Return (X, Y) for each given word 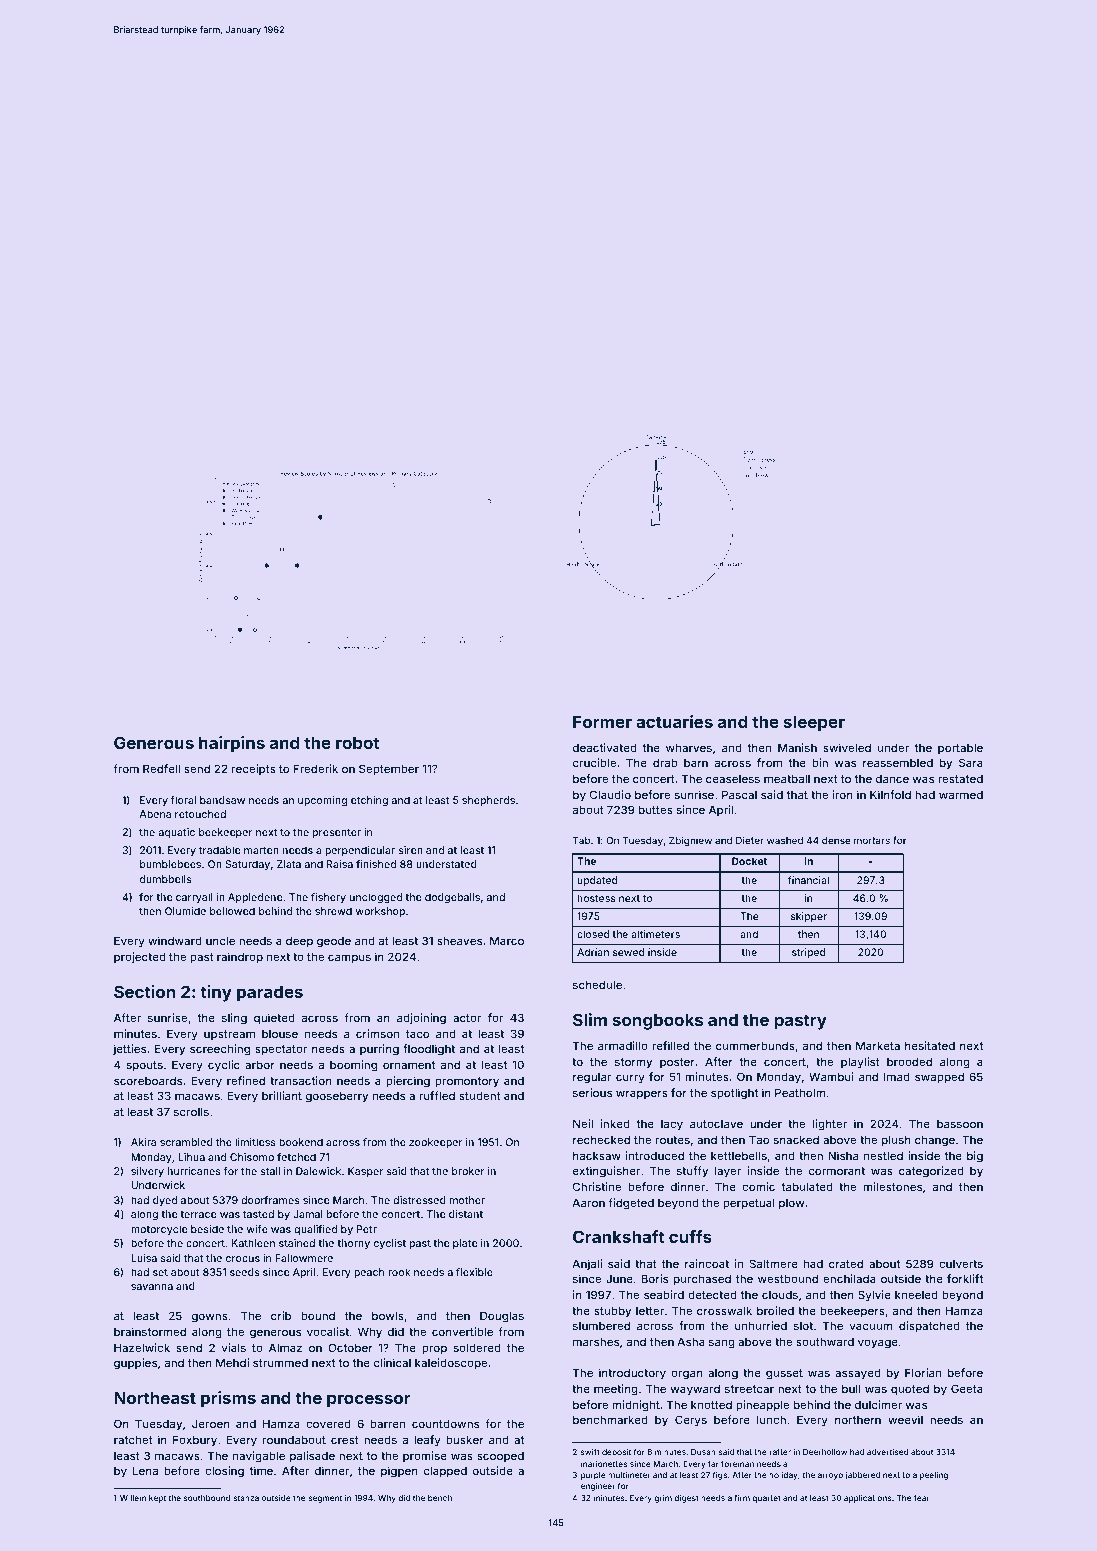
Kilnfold (890, 794)
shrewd (333, 911)
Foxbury (195, 1441)
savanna (152, 1287)
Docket (749, 861)
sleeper (814, 723)
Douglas (502, 1317)
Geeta (967, 1388)
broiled (775, 1310)
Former (602, 721)
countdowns (445, 1423)
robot (357, 742)
